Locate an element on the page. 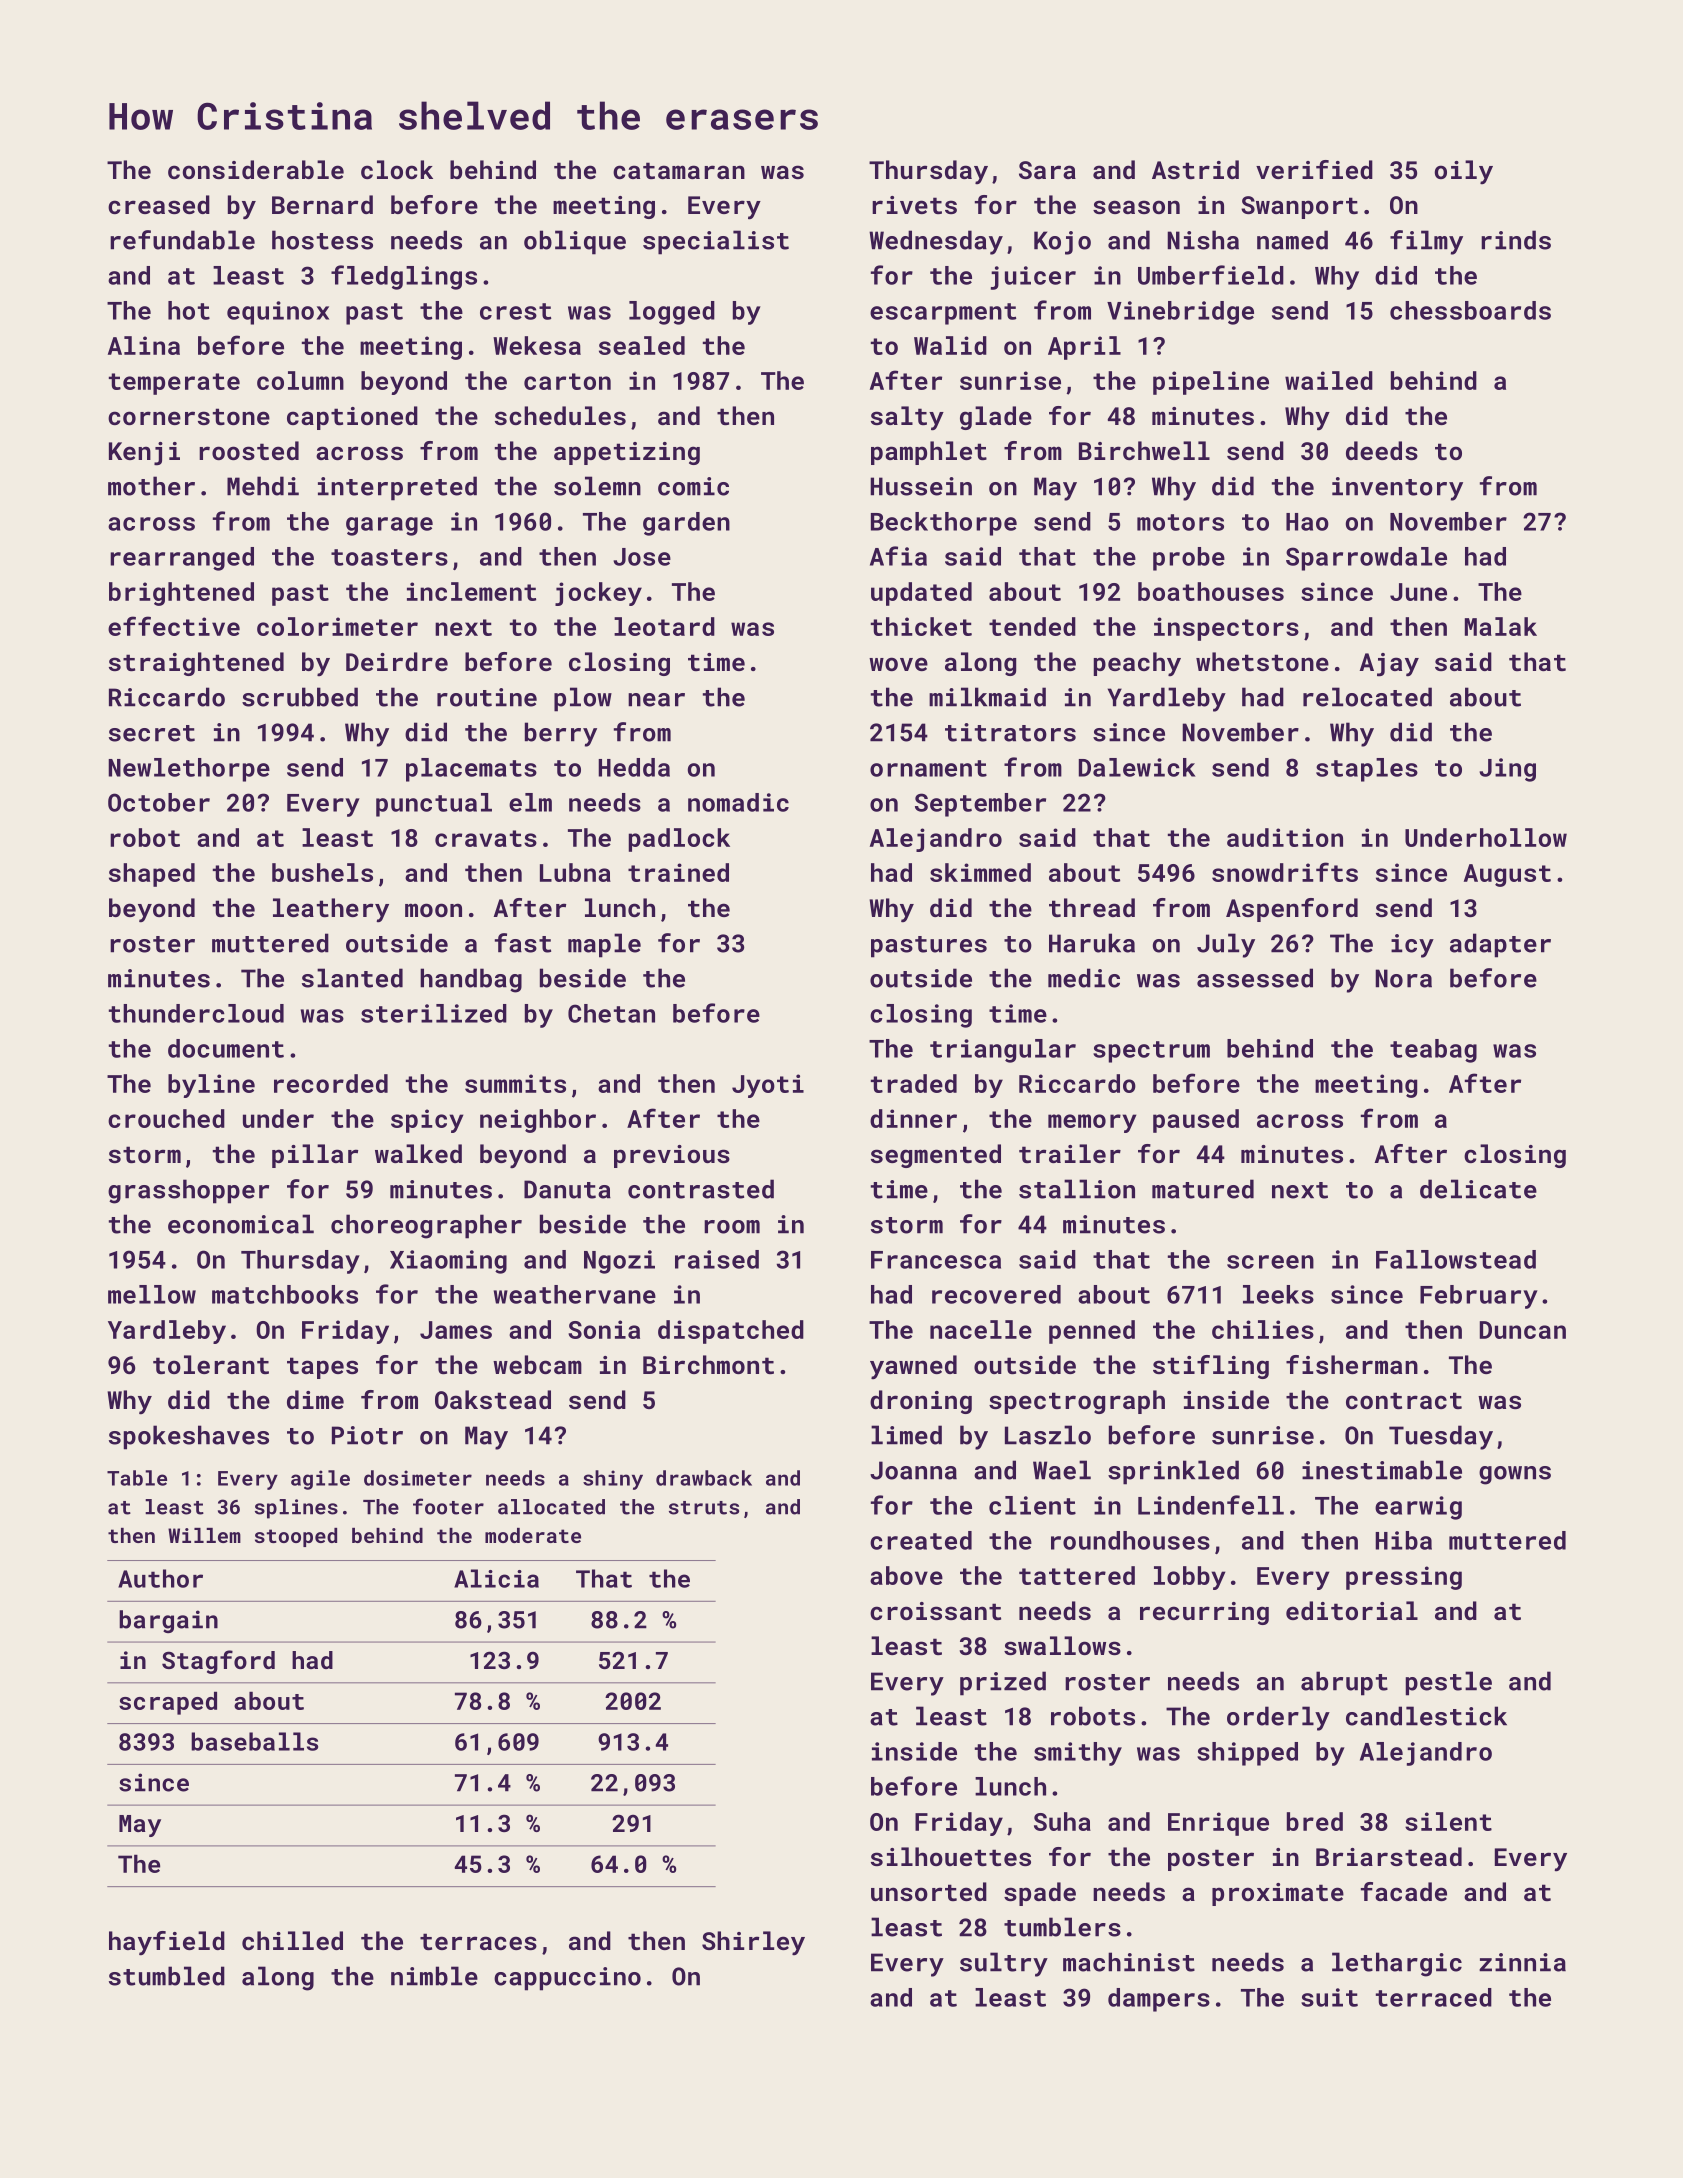 Image resolution: width=1683 pixels, height=2178 pixels. dosimeter is located at coordinates (418, 1478).
